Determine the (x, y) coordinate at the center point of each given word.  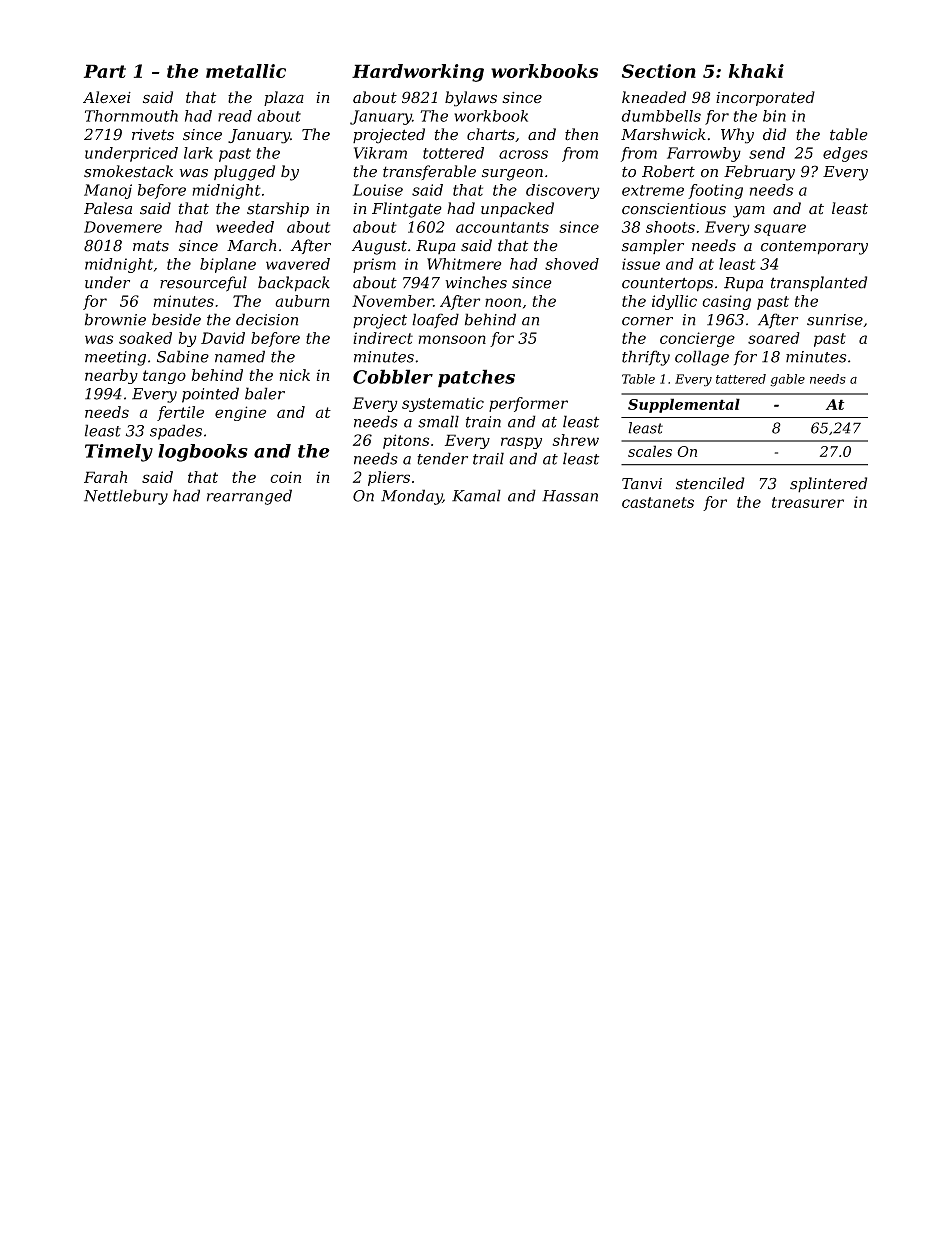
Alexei (107, 97)
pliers (389, 478)
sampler (653, 246)
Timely (119, 453)
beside (176, 319)
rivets (153, 135)
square (780, 230)
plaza (284, 98)
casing (726, 302)
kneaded (654, 97)
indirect (383, 338)
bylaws (471, 99)
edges (845, 154)
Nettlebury (126, 497)
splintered (828, 485)
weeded (245, 227)
